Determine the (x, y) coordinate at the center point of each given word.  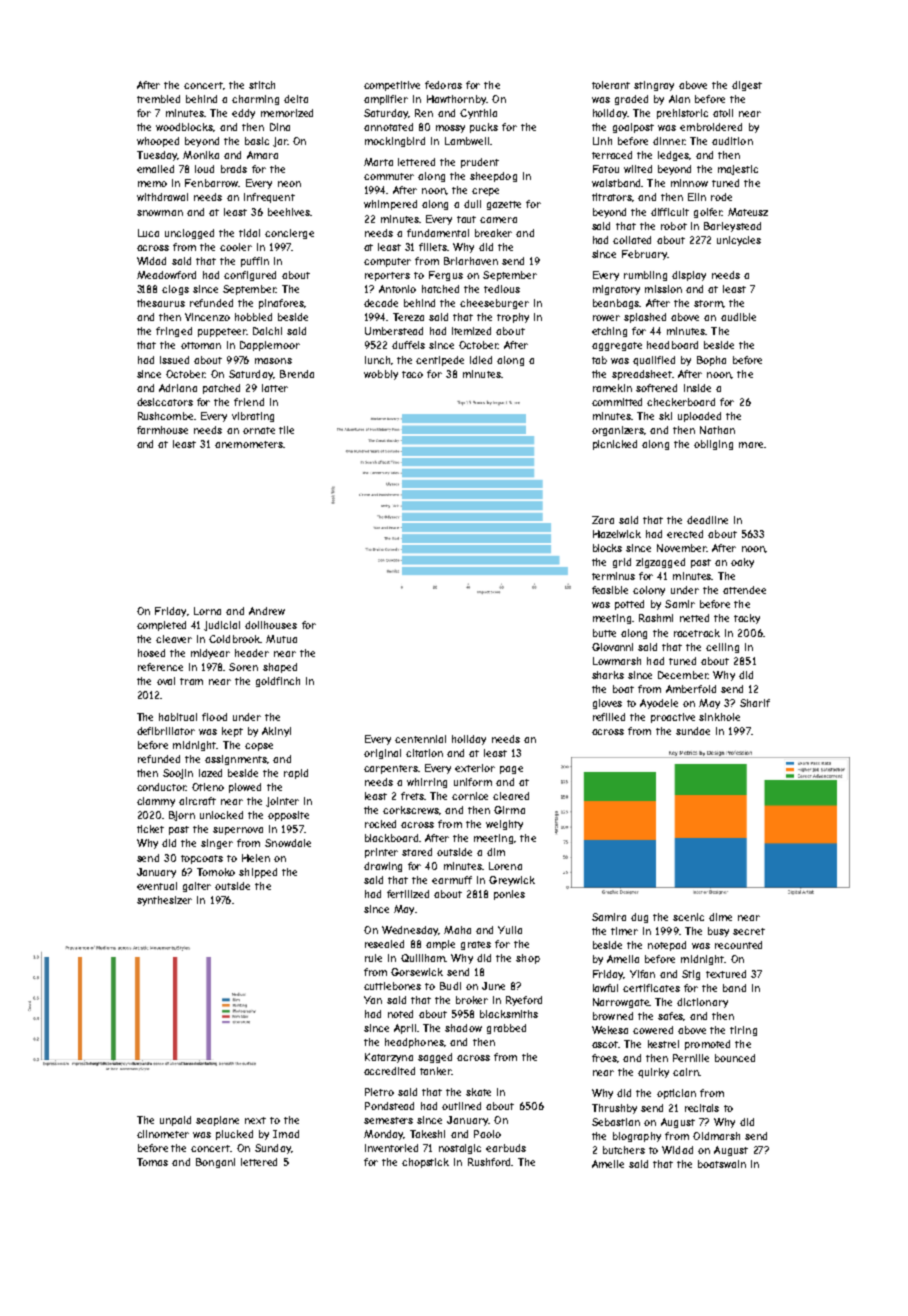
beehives (289, 212)
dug (639, 918)
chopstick (425, 1163)
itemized (471, 331)
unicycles (739, 241)
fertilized (408, 894)
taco (412, 374)
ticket (150, 829)
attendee (744, 590)
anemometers (249, 444)
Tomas (152, 1162)
